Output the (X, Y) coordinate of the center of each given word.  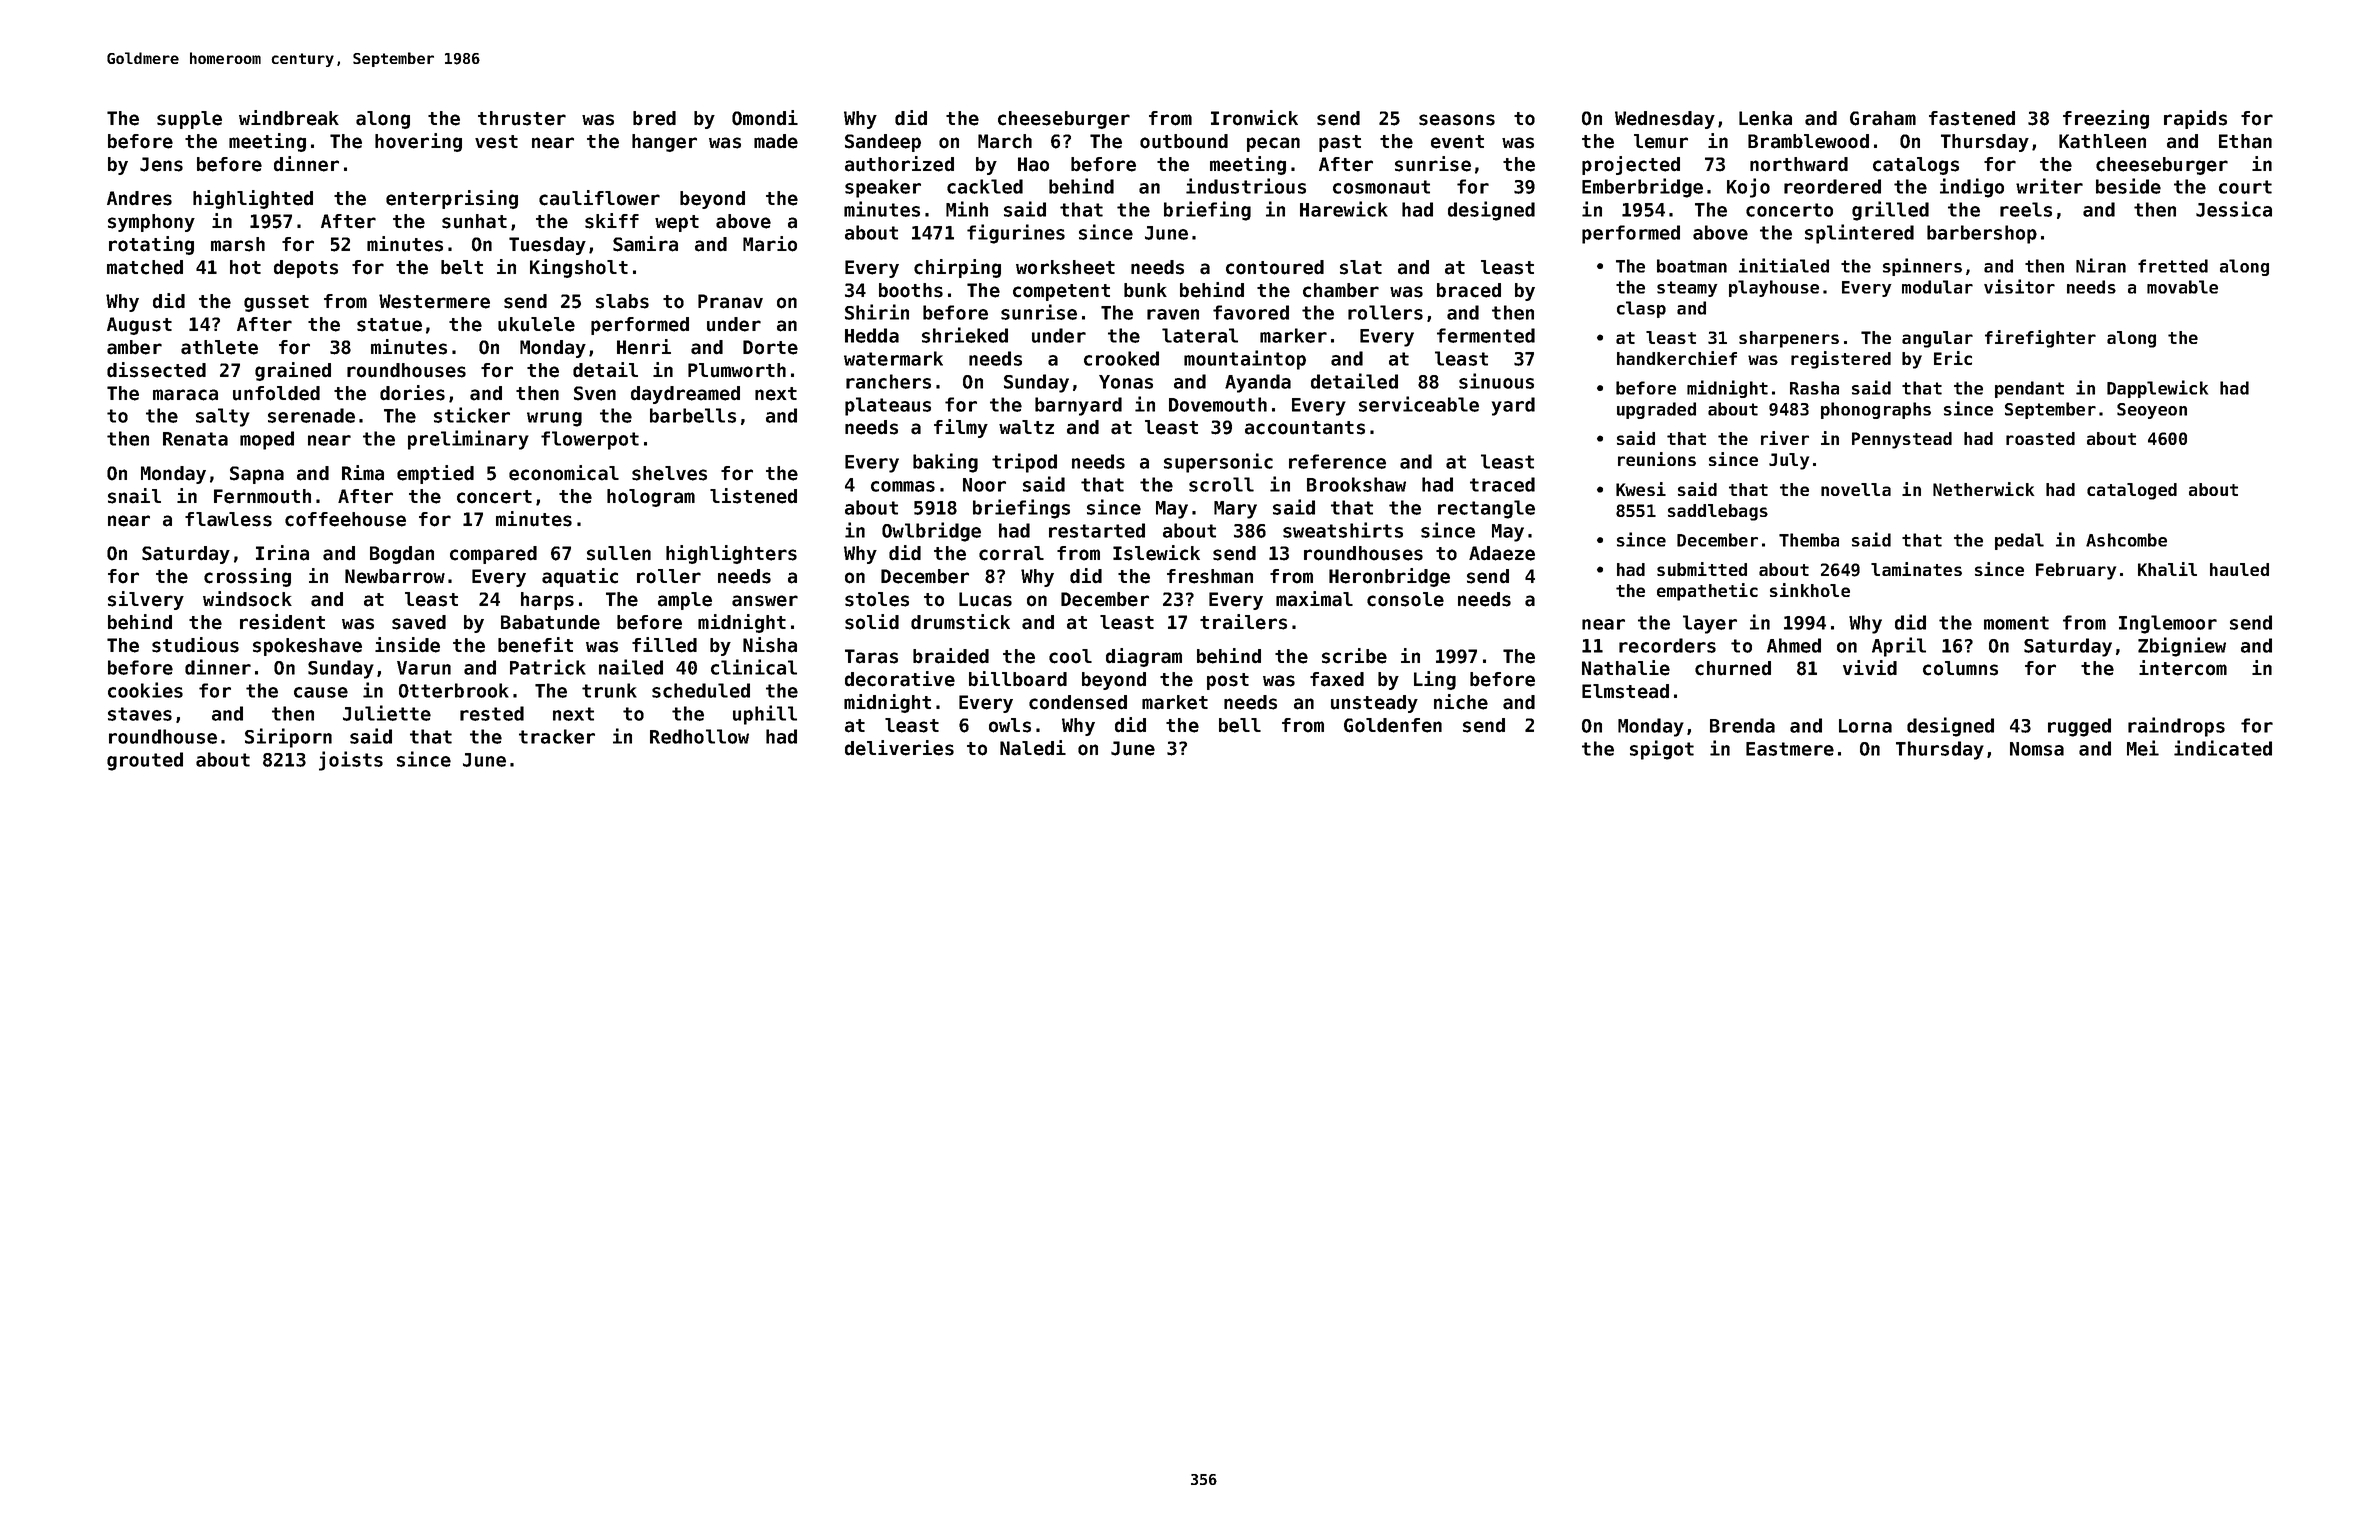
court (2245, 187)
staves (140, 714)
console (1405, 599)
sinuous (1496, 381)
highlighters (731, 554)
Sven (595, 393)
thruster (522, 118)
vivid (1870, 668)
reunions (1657, 459)
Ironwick (1254, 118)
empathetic (1707, 592)
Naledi (1033, 748)
